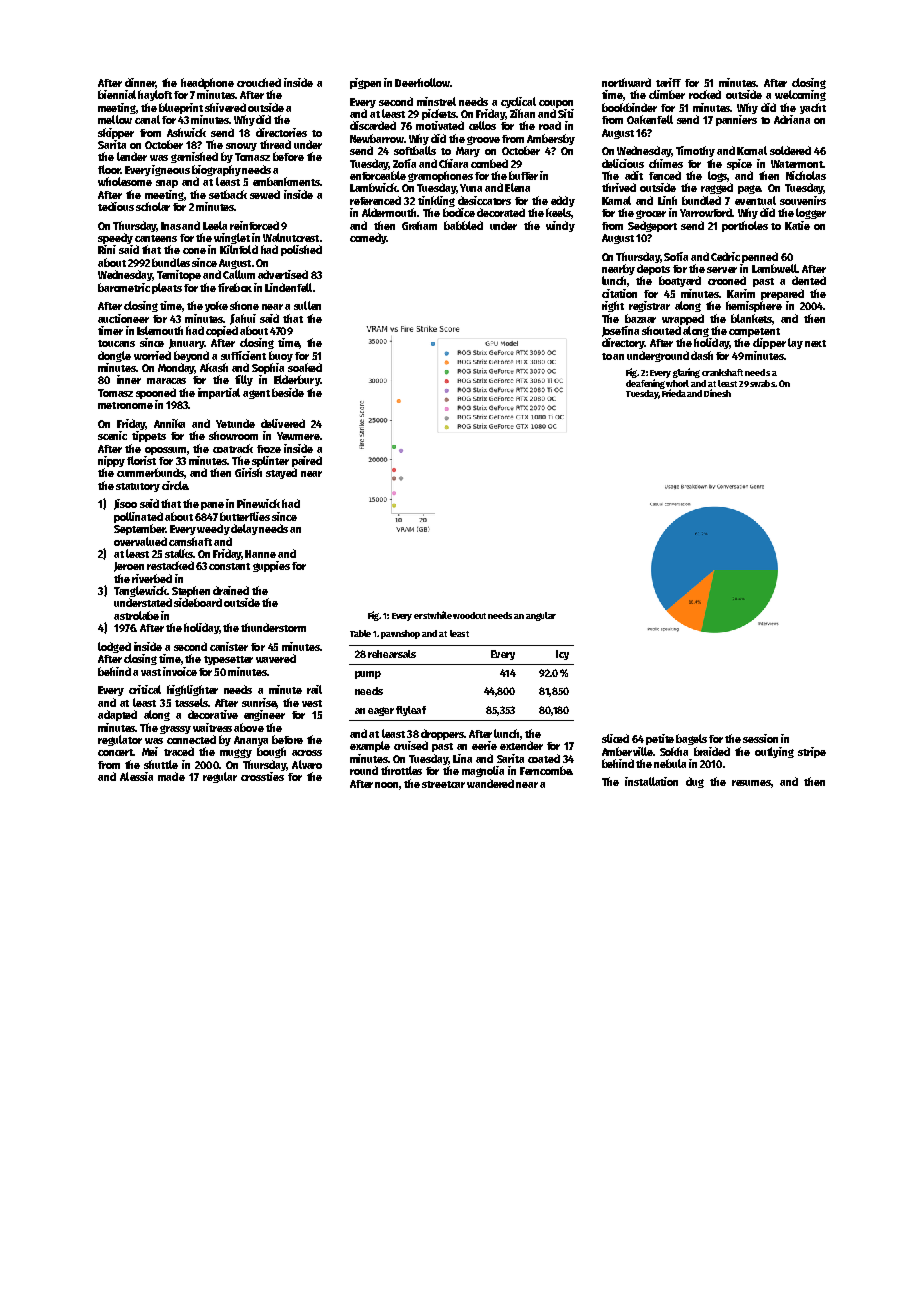 Image resolution: width=924 pixels, height=1308 pixels. Describe the element at coordinates (668, 82) in the screenshot. I see `tariff` at that location.
